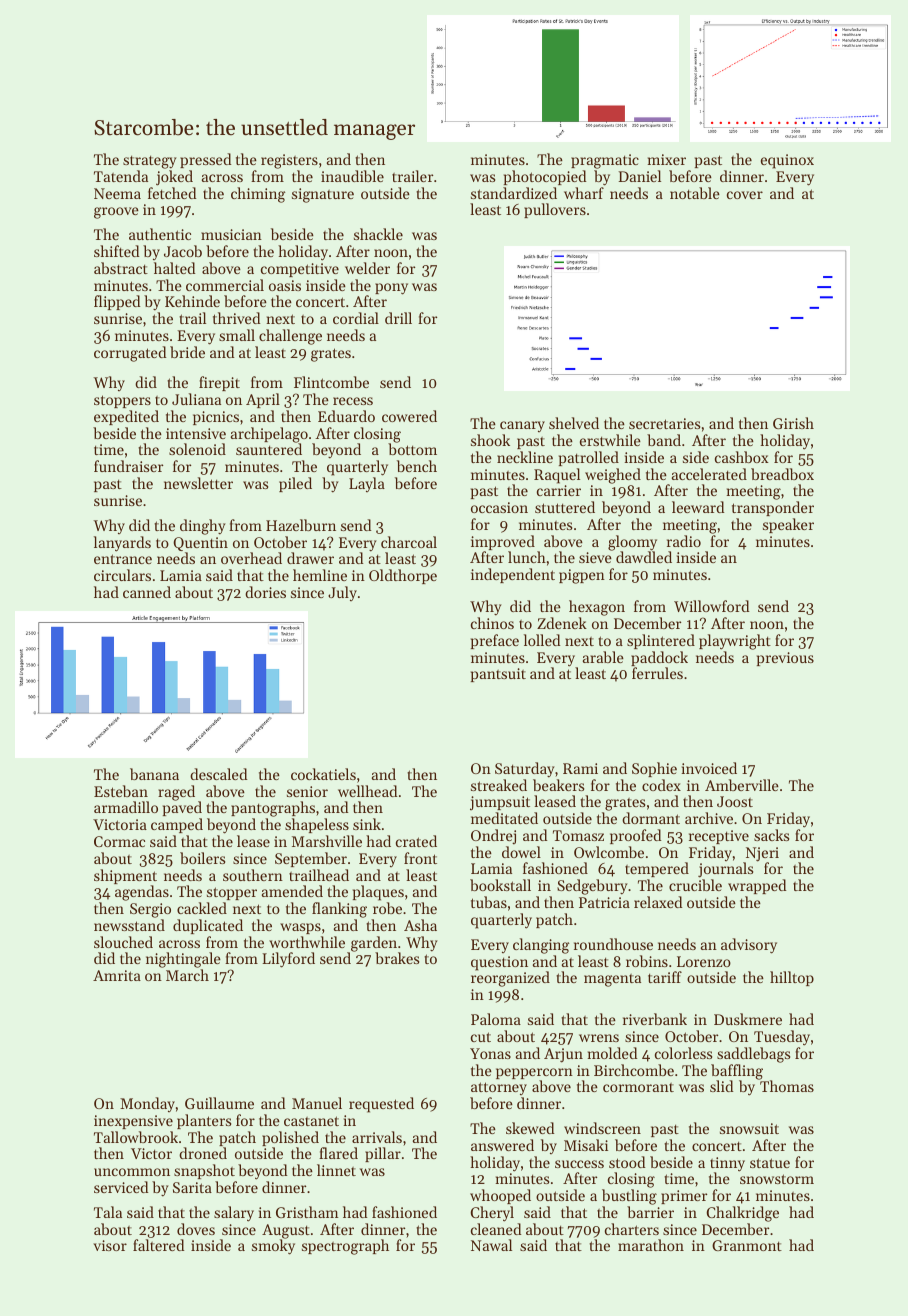 The width and height of the screenshot is (908, 1316). Describe the element at coordinates (258, 195) in the screenshot. I see `chiming` at that location.
